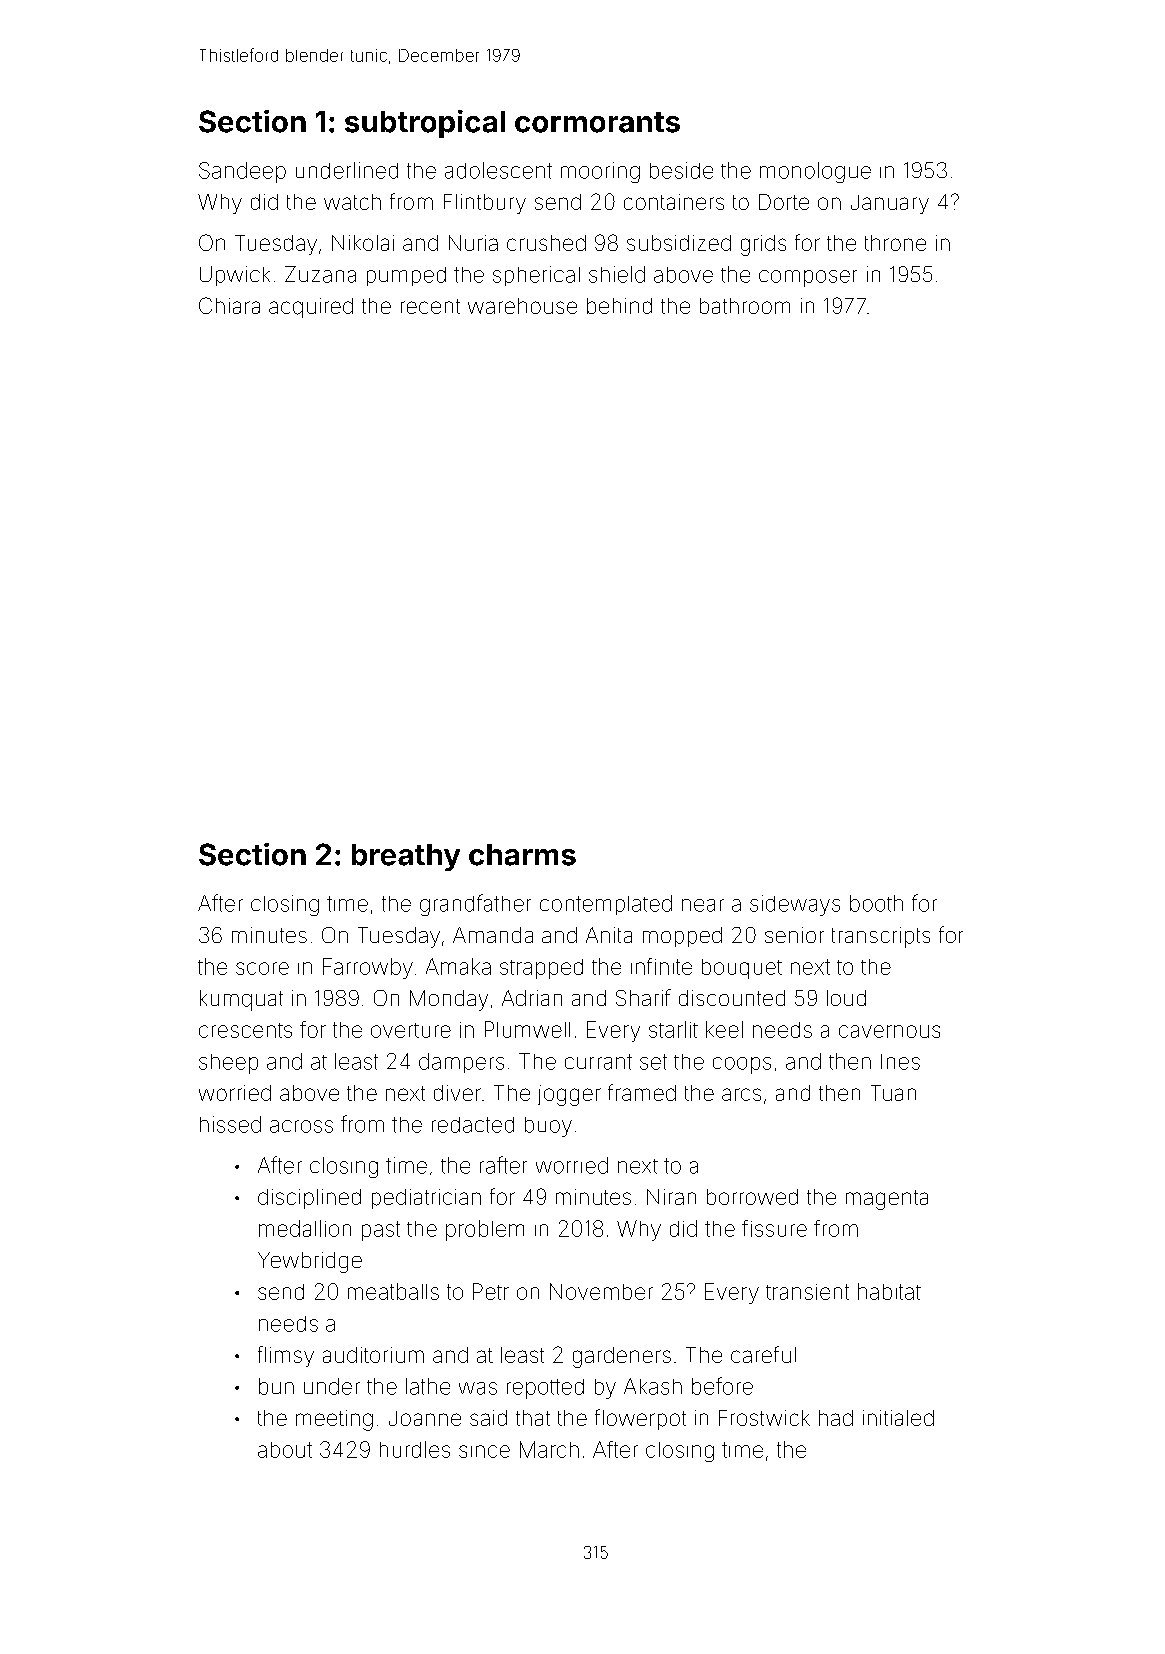 This screenshot has width=1165, height=1654. I want to click on Amanda, so click(493, 935).
